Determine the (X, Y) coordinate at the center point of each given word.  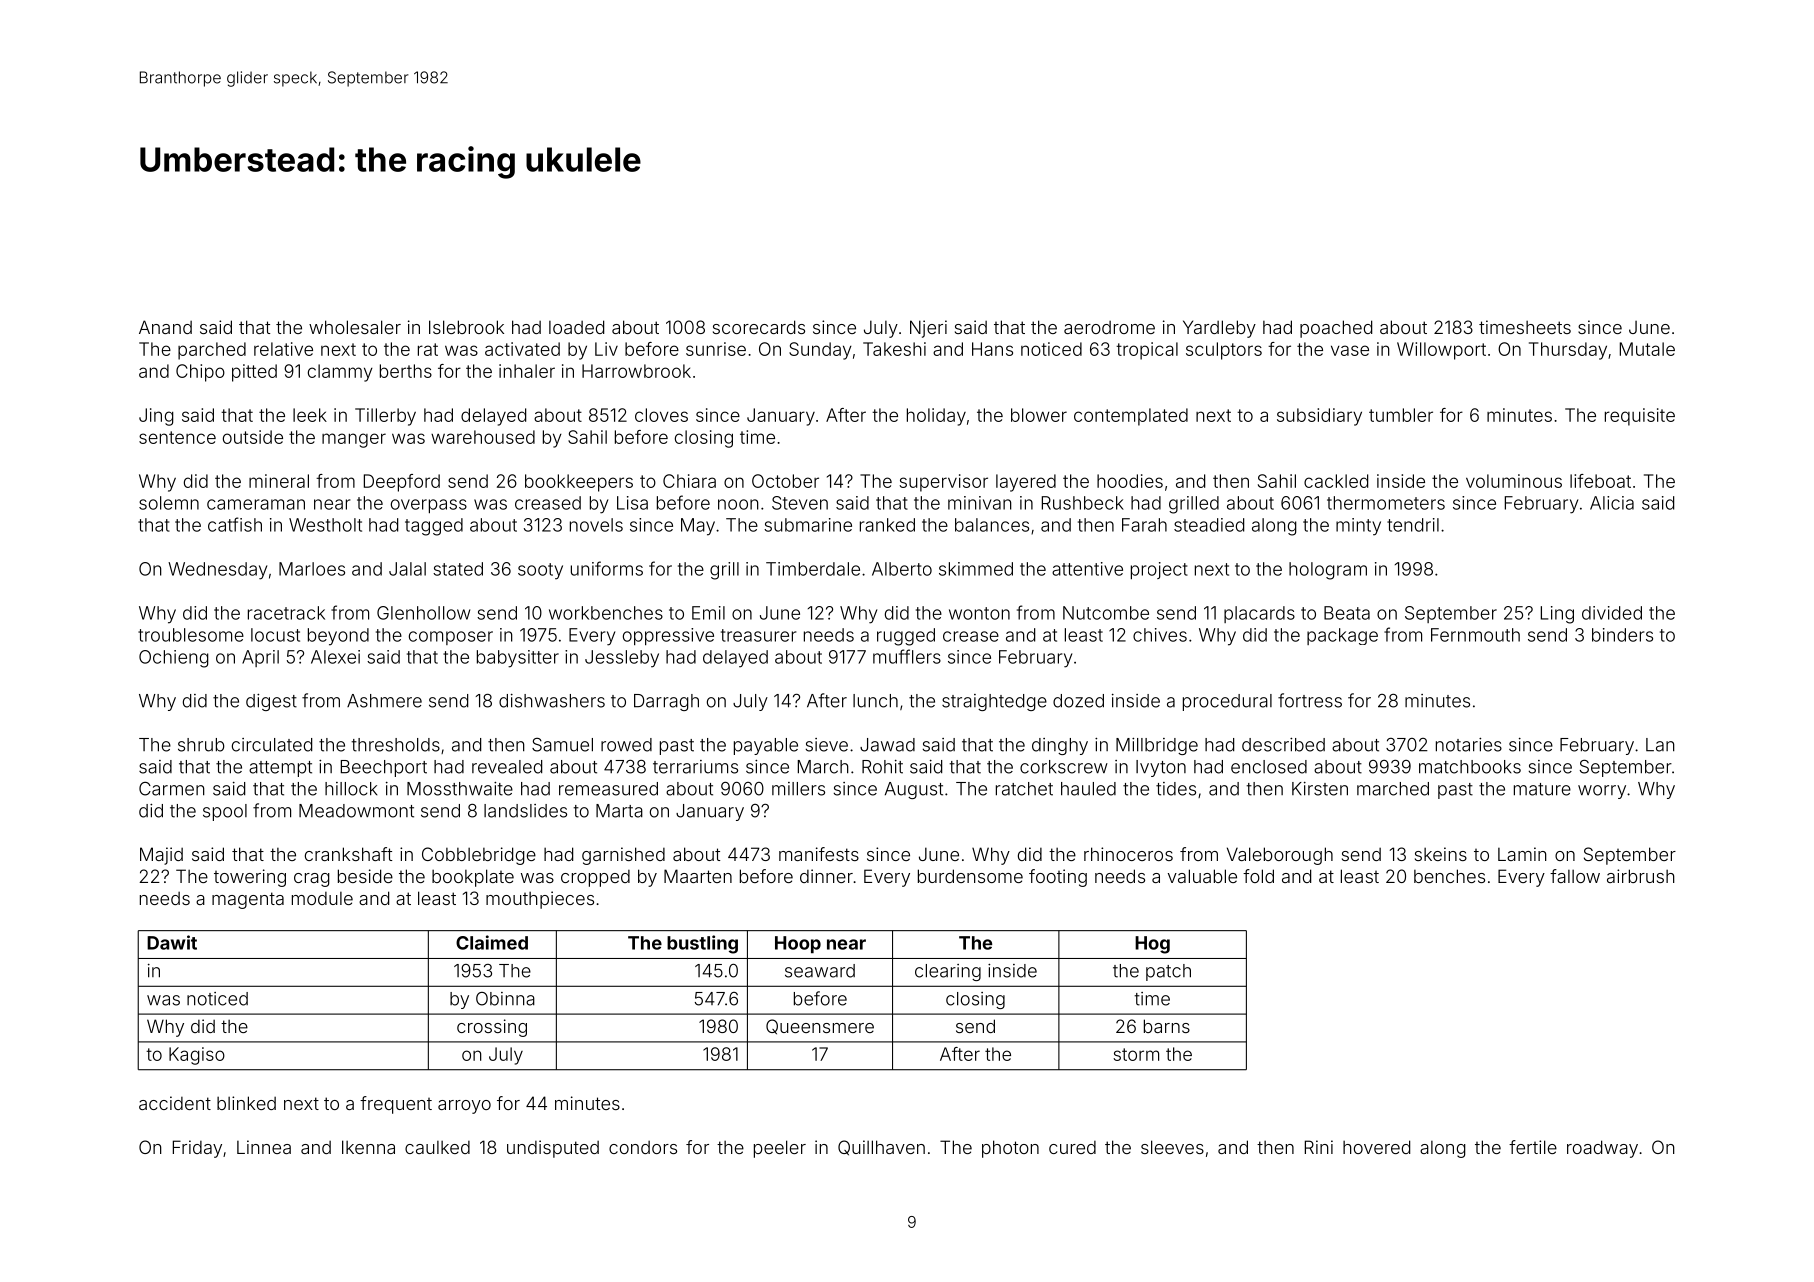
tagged (434, 527)
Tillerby (385, 417)
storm (1136, 1054)
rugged (906, 637)
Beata (1347, 613)
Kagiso (197, 1056)
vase (1350, 350)
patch (1168, 972)
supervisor (943, 483)
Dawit (172, 942)
